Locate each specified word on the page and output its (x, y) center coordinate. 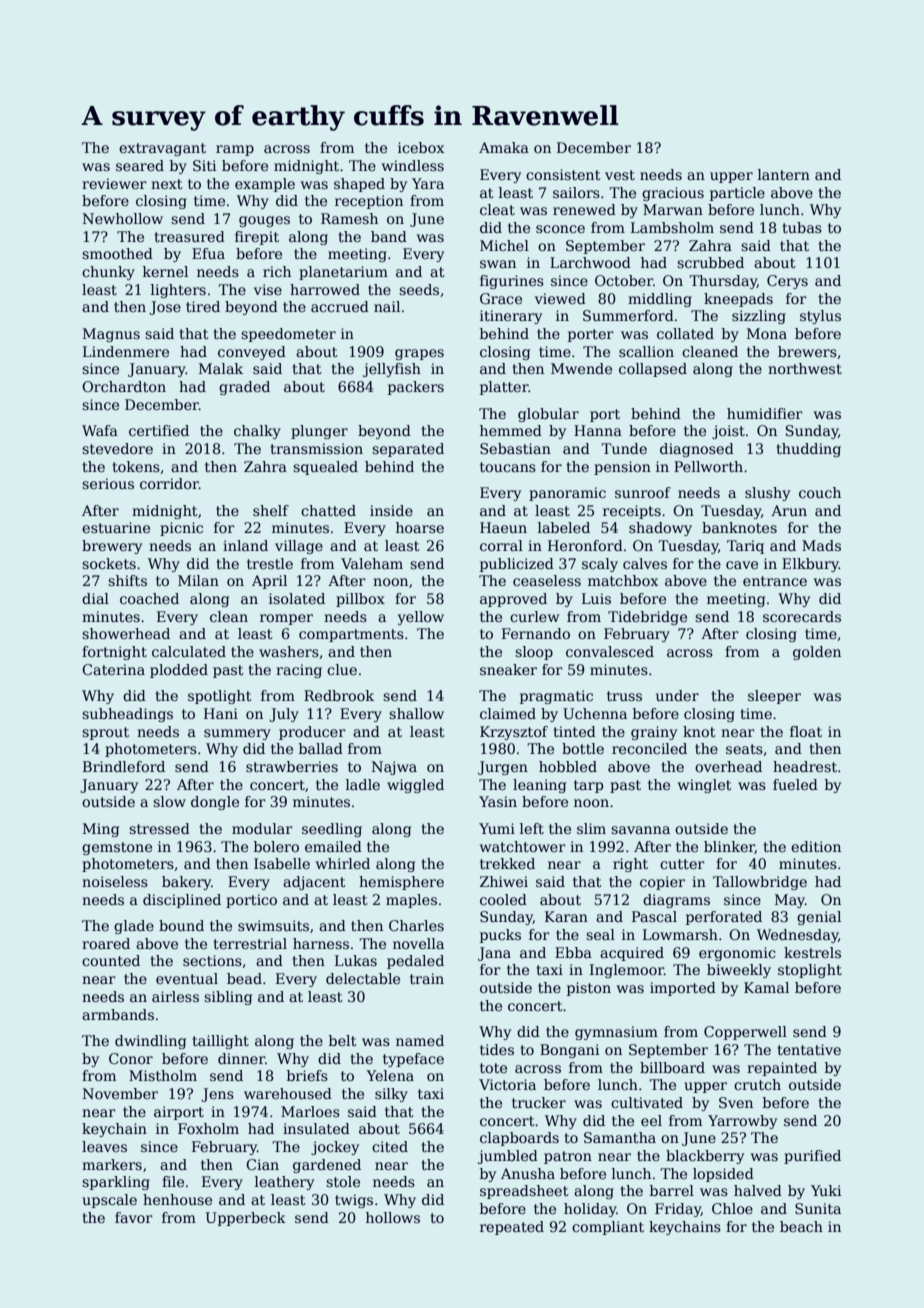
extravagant (162, 149)
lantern (784, 174)
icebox (421, 147)
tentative (809, 1049)
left (532, 828)
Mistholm (163, 1075)
